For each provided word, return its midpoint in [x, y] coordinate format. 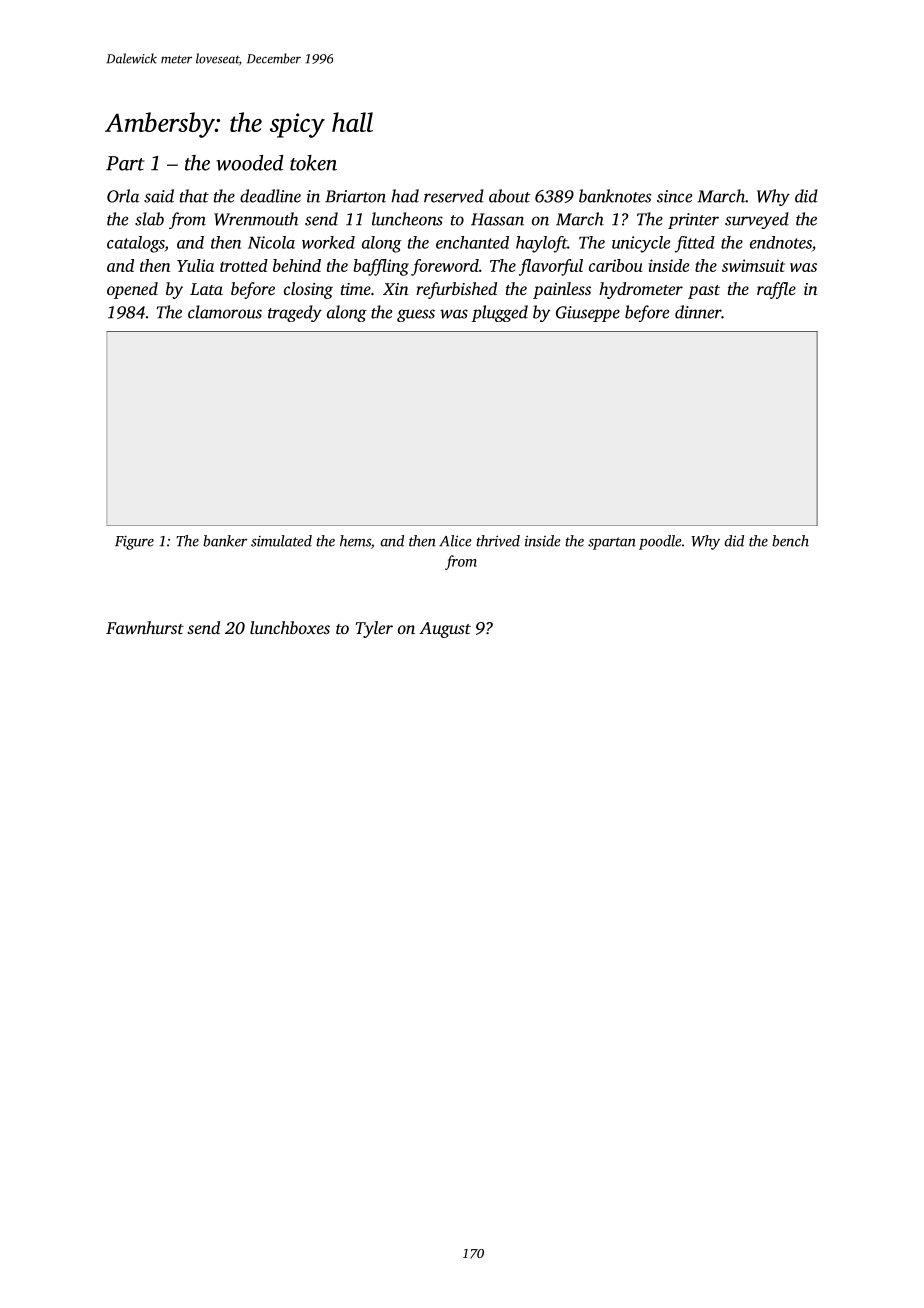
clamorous [225, 312]
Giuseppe [588, 314]
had [405, 196]
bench [790, 541]
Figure [134, 543]
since [674, 196]
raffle [776, 290]
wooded [249, 163]
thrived [498, 541]
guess [416, 315]
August [445, 630]
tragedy [295, 313]
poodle [660, 542]
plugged [499, 313]
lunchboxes [290, 627]
